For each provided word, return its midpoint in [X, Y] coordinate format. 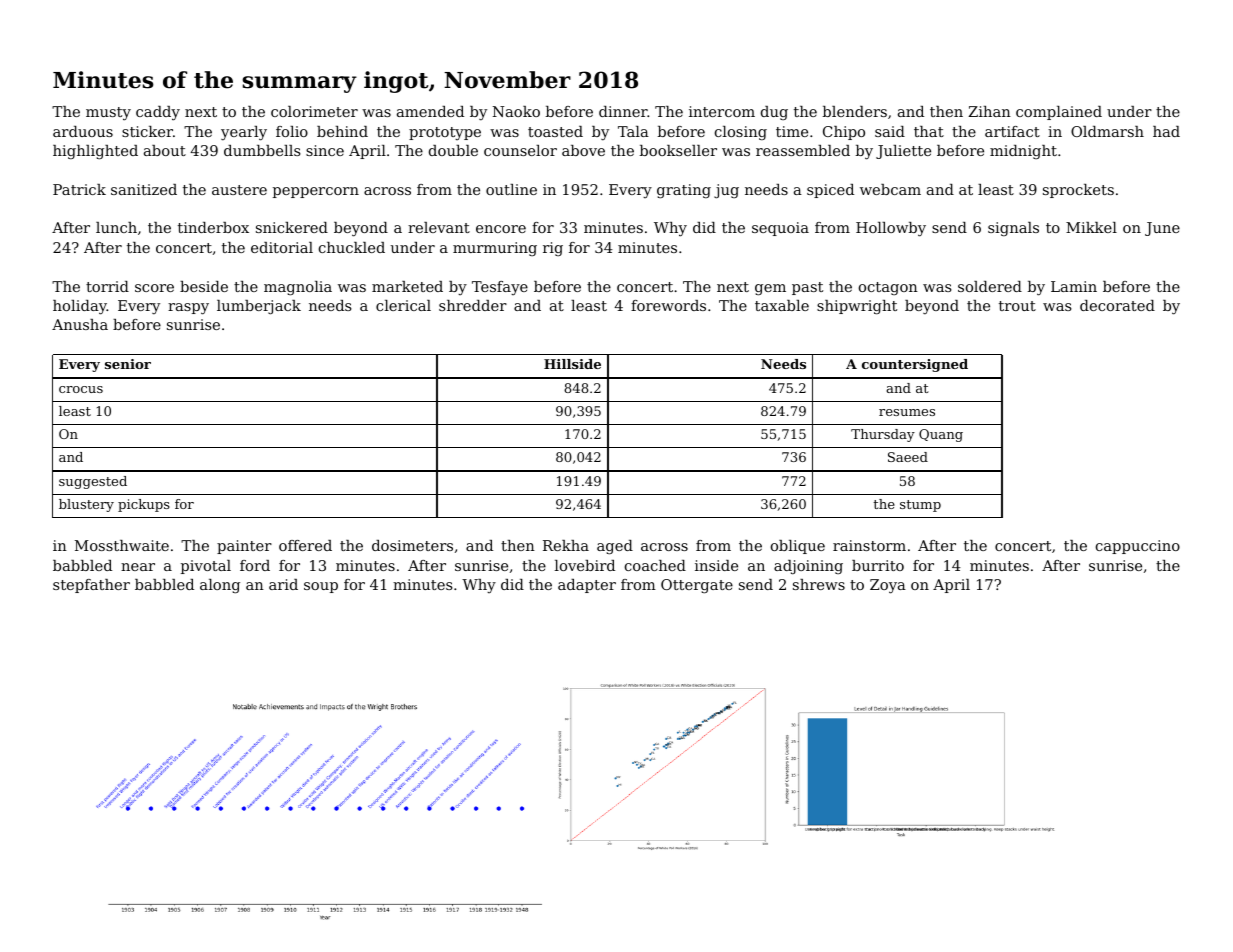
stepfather [91, 586]
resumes [907, 412]
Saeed [908, 457]
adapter [587, 586]
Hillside [572, 364]
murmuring [495, 249]
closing [741, 133]
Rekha [566, 545]
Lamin [1074, 286]
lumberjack [259, 307]
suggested [93, 482]
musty [108, 114]
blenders [855, 111]
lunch [116, 227]
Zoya [888, 586]
